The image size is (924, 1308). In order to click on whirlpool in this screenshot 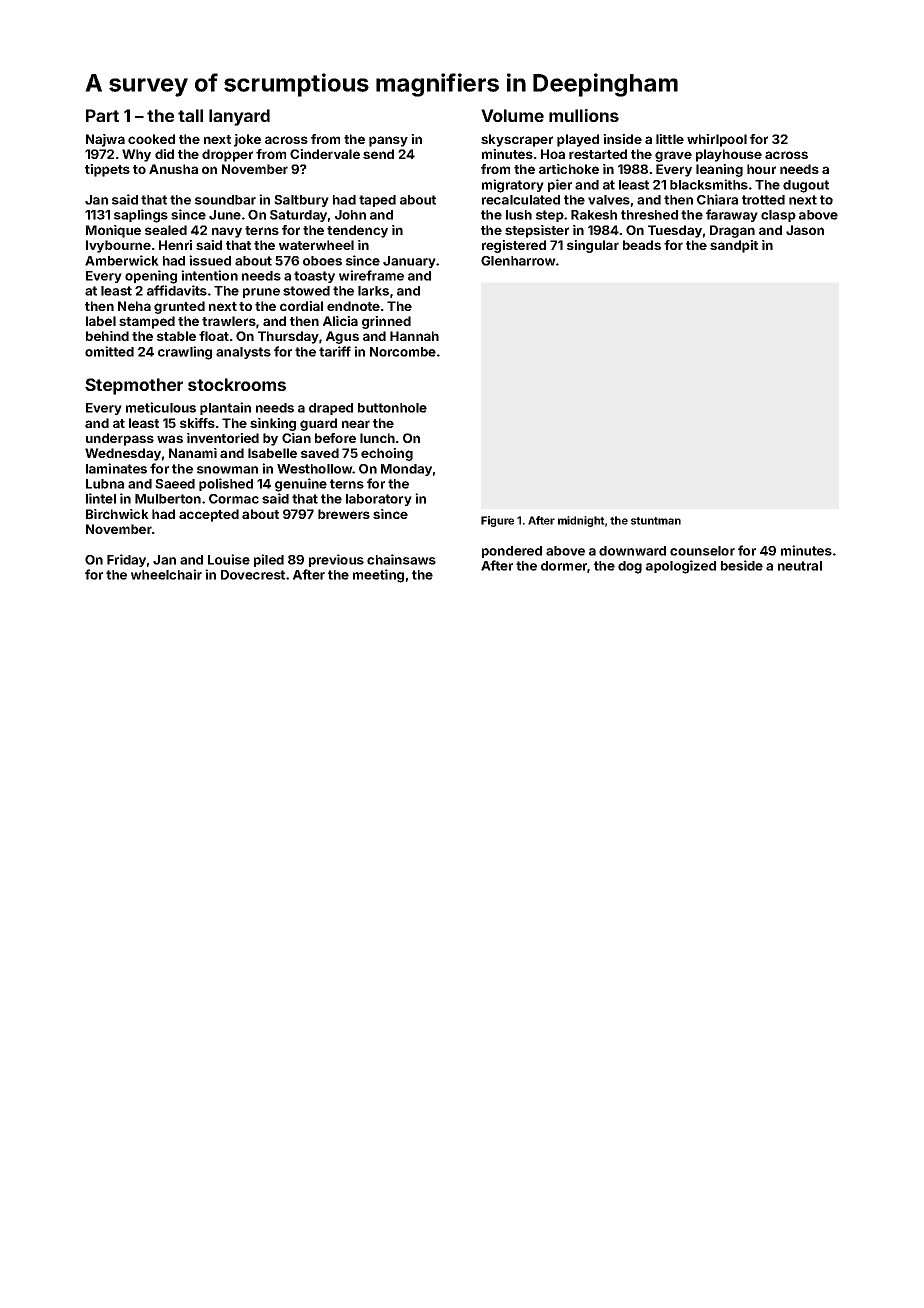, I will do `click(717, 140)`.
